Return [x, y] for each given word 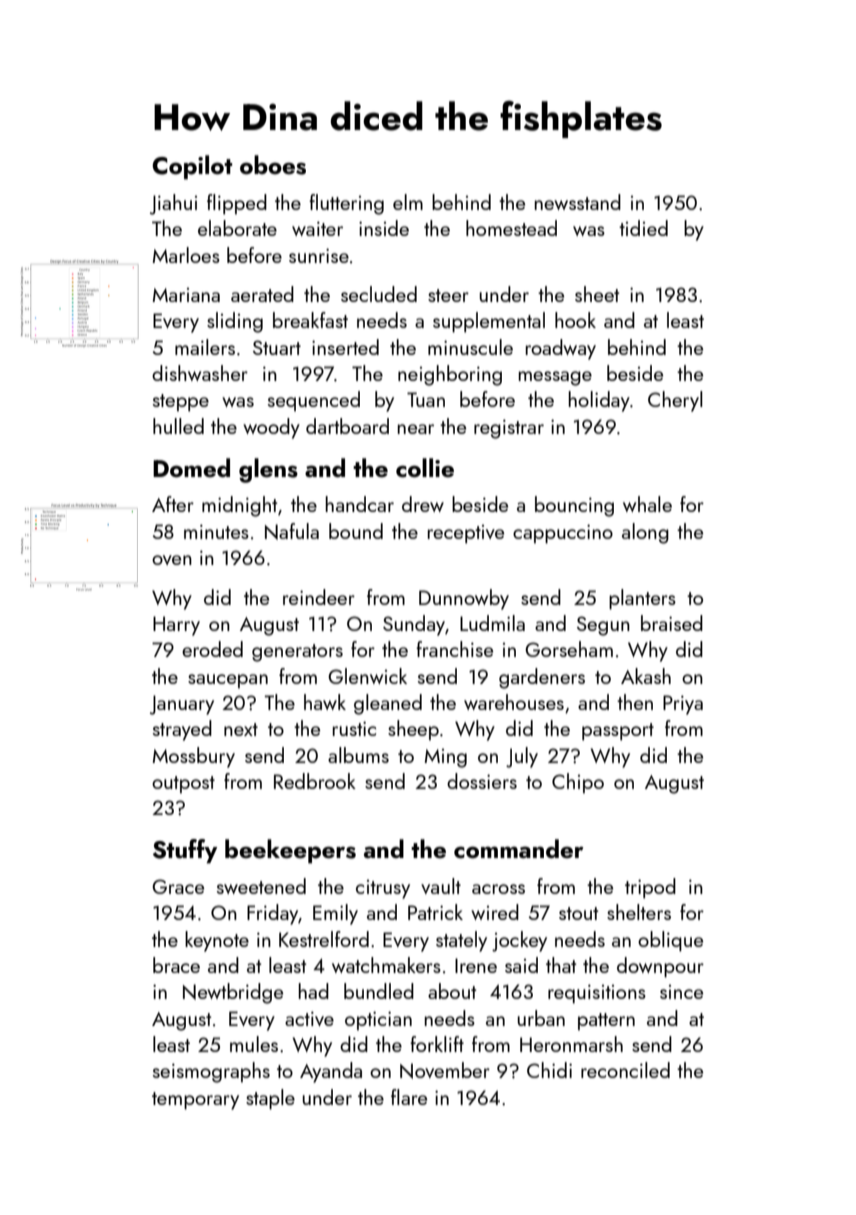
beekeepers [290, 851]
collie [425, 467]
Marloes [186, 255]
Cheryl [675, 401]
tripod [650, 888]
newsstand [578, 202]
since [681, 992]
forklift [437, 1044]
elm [408, 202]
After [173, 504]
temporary [195, 1101]
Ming [446, 758]
